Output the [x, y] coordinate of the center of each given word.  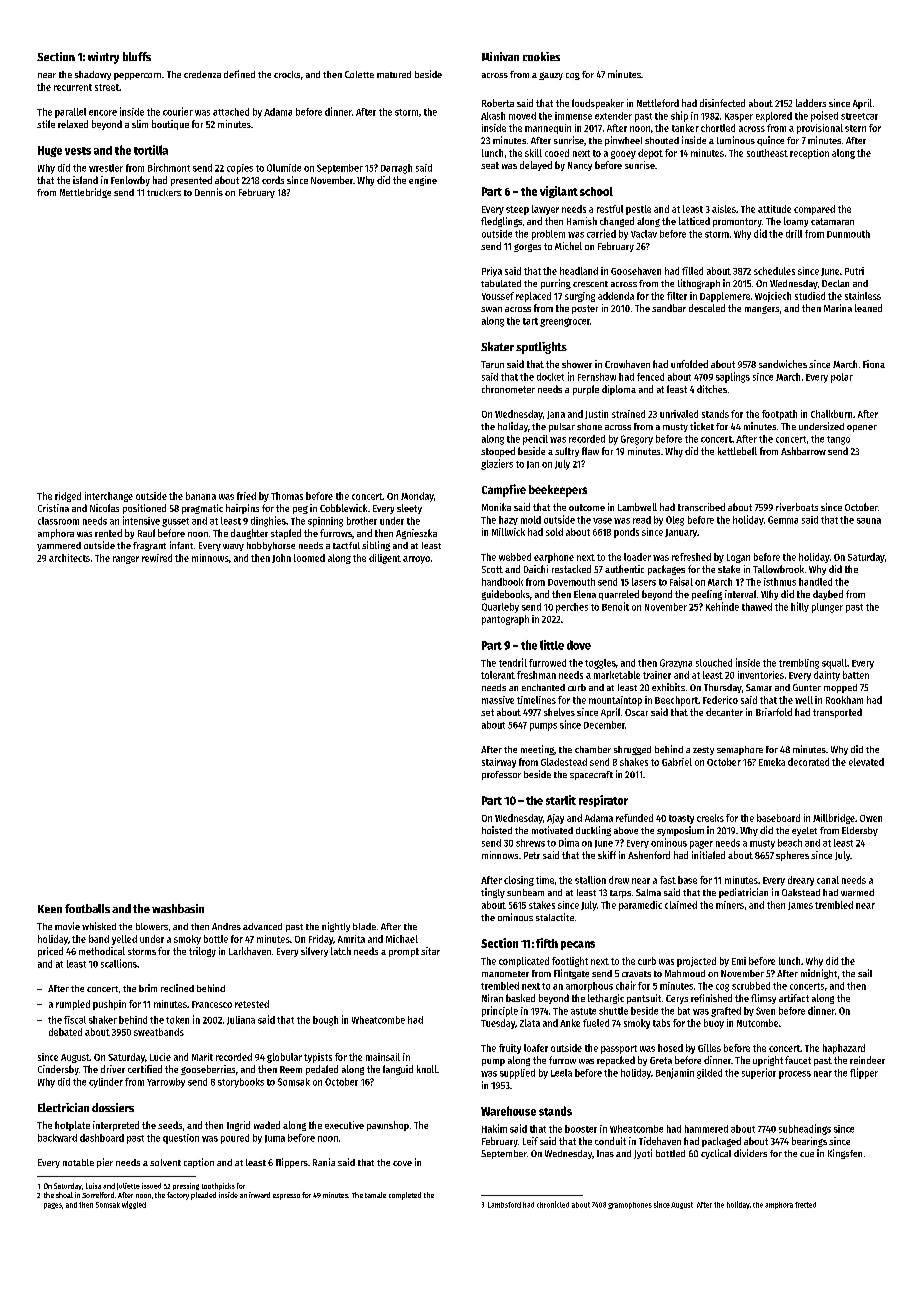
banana [201, 496]
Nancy [580, 166]
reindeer [867, 1060]
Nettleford [658, 103]
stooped [498, 452]
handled [815, 582]
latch [341, 951]
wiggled [134, 1205]
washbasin [178, 908]
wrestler [106, 168]
